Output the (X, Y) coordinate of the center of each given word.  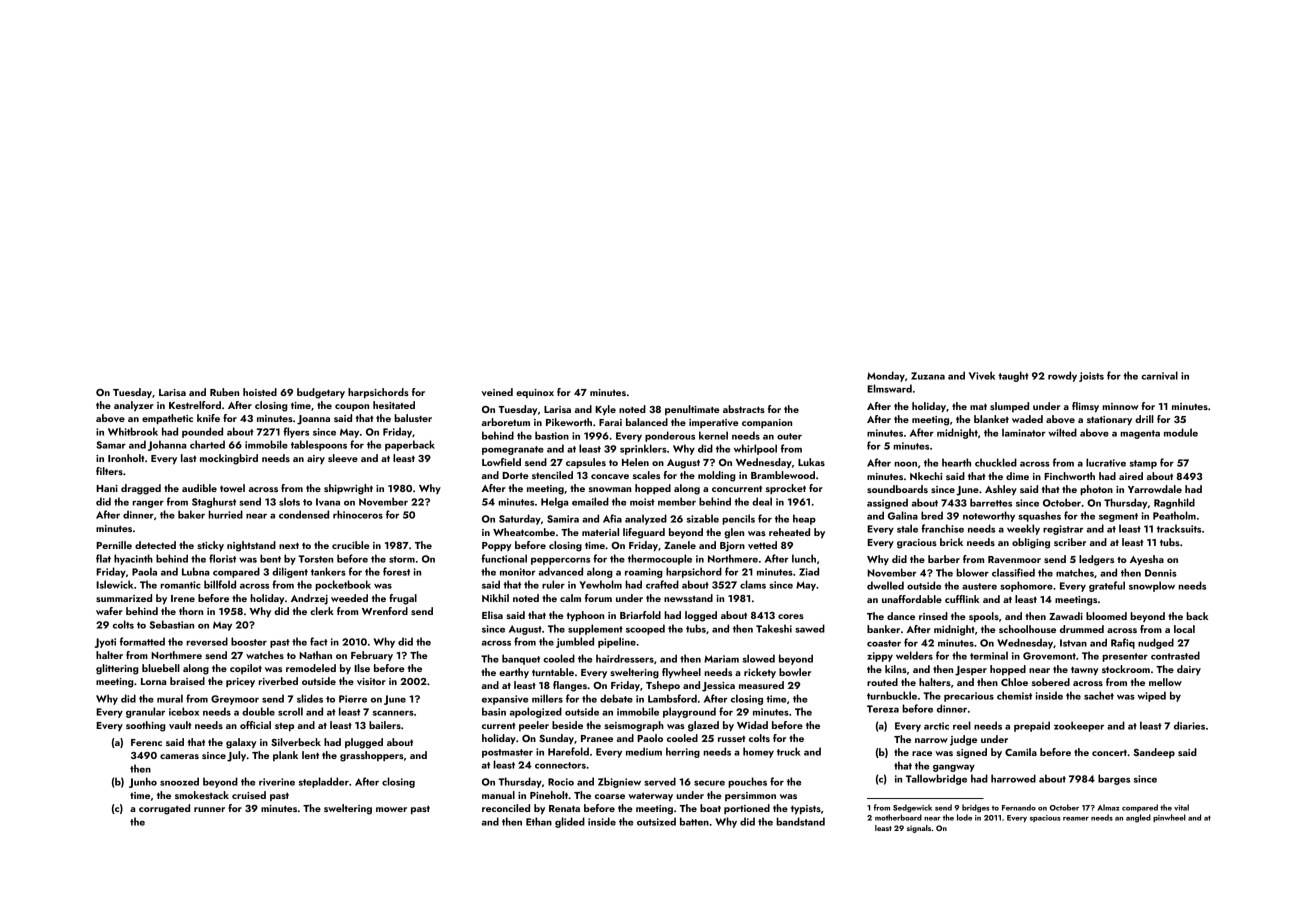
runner (209, 809)
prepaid (1032, 726)
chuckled (996, 462)
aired (1131, 476)
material (600, 532)
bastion (552, 435)
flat (103, 558)
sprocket (786, 489)
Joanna (313, 420)
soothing (146, 726)
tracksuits (1179, 528)
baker (191, 514)
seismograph (634, 726)
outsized (656, 821)
